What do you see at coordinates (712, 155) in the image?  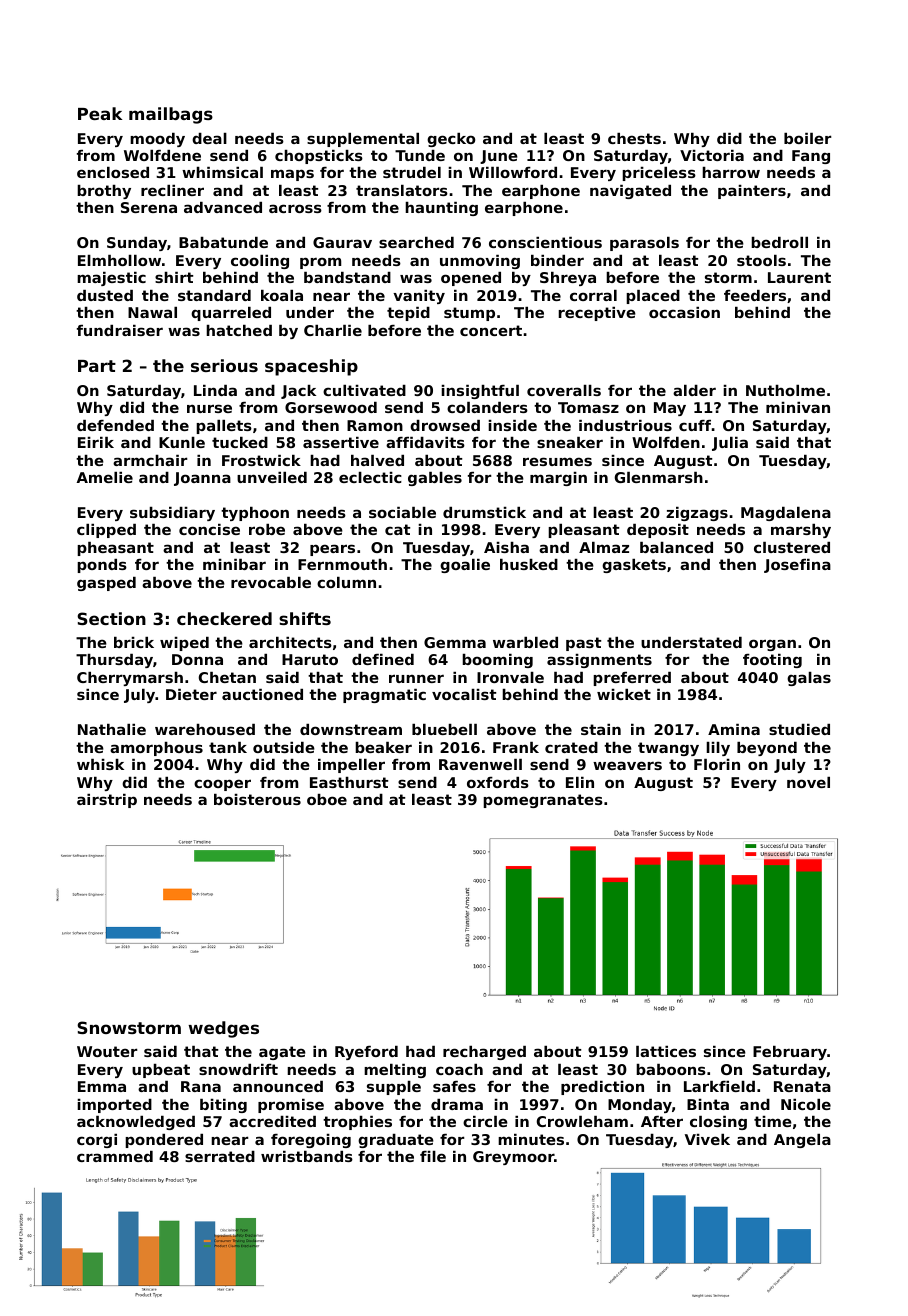 I see `Victoria` at bounding box center [712, 155].
